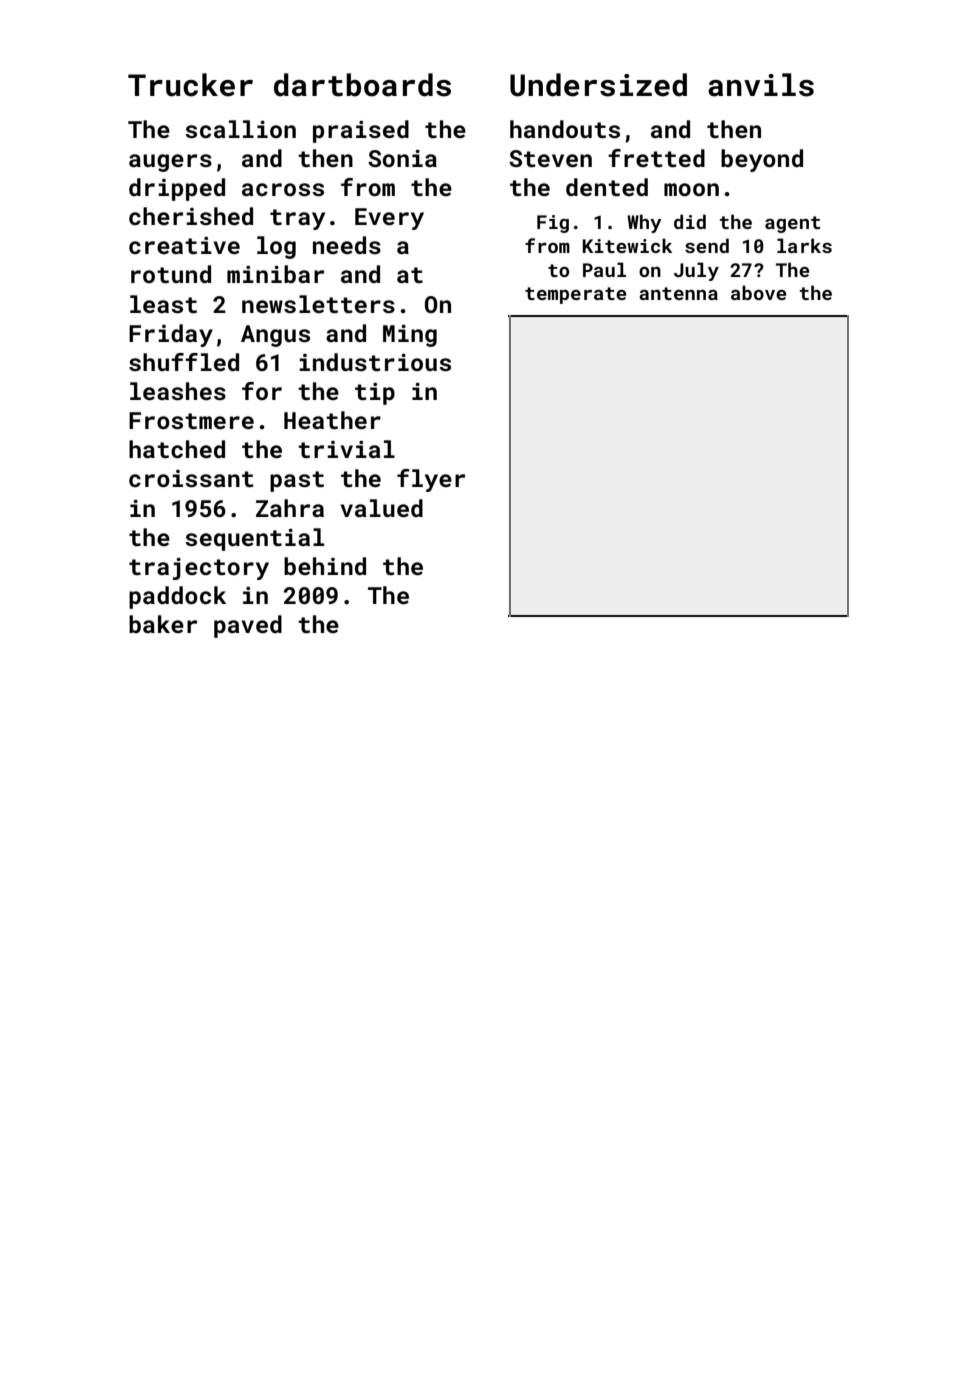 The image size is (977, 1388). What do you see at coordinates (346, 449) in the screenshot?
I see `trivial` at bounding box center [346, 449].
